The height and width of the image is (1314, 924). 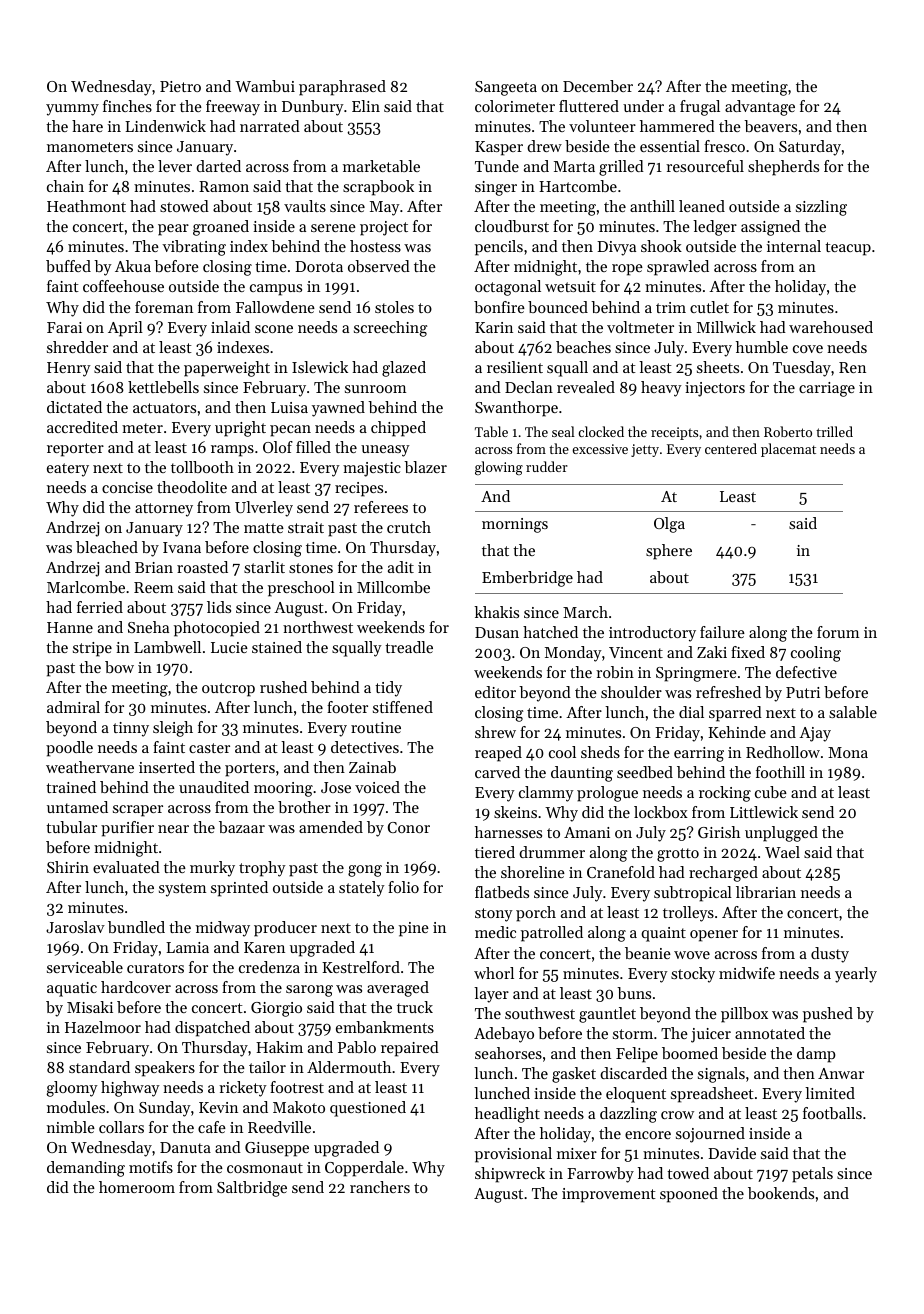 I want to click on pear, so click(x=173, y=230).
